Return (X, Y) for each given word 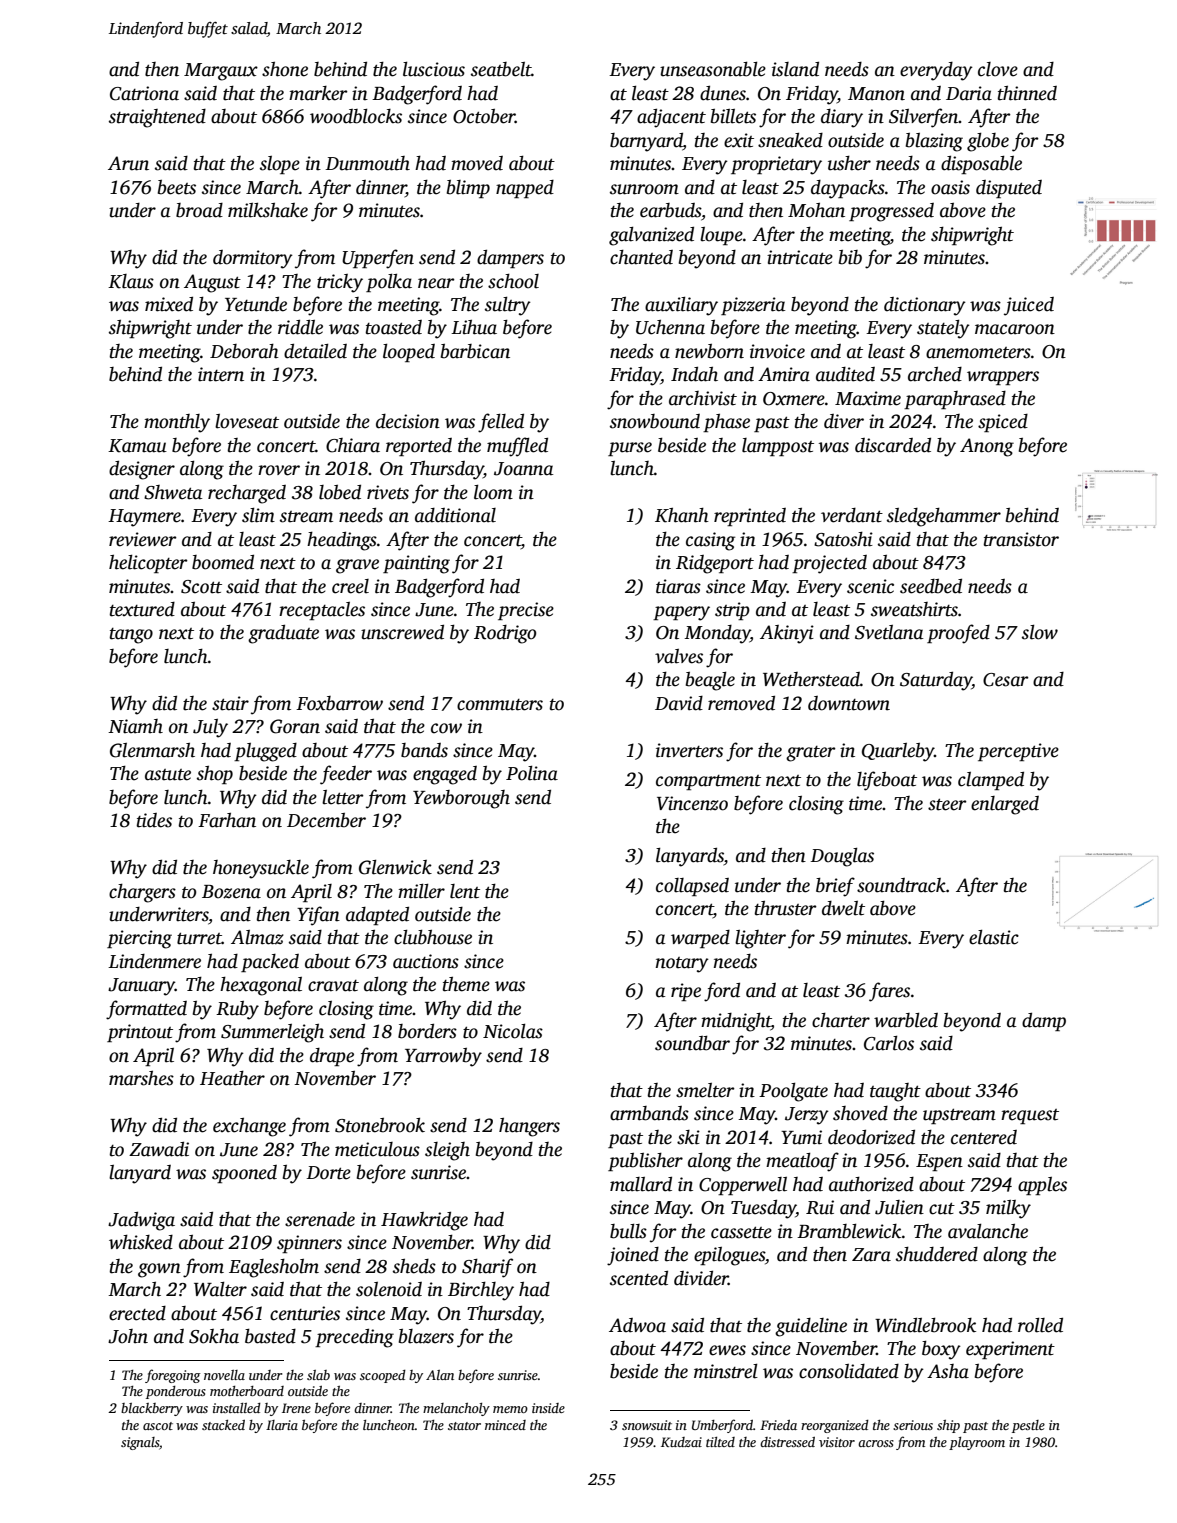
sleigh (447, 1151)
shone (285, 69)
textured (142, 609)
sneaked (790, 140)
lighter (760, 939)
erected (137, 1313)
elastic (994, 937)
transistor (1021, 539)
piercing (139, 939)
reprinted (750, 517)
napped (525, 189)
